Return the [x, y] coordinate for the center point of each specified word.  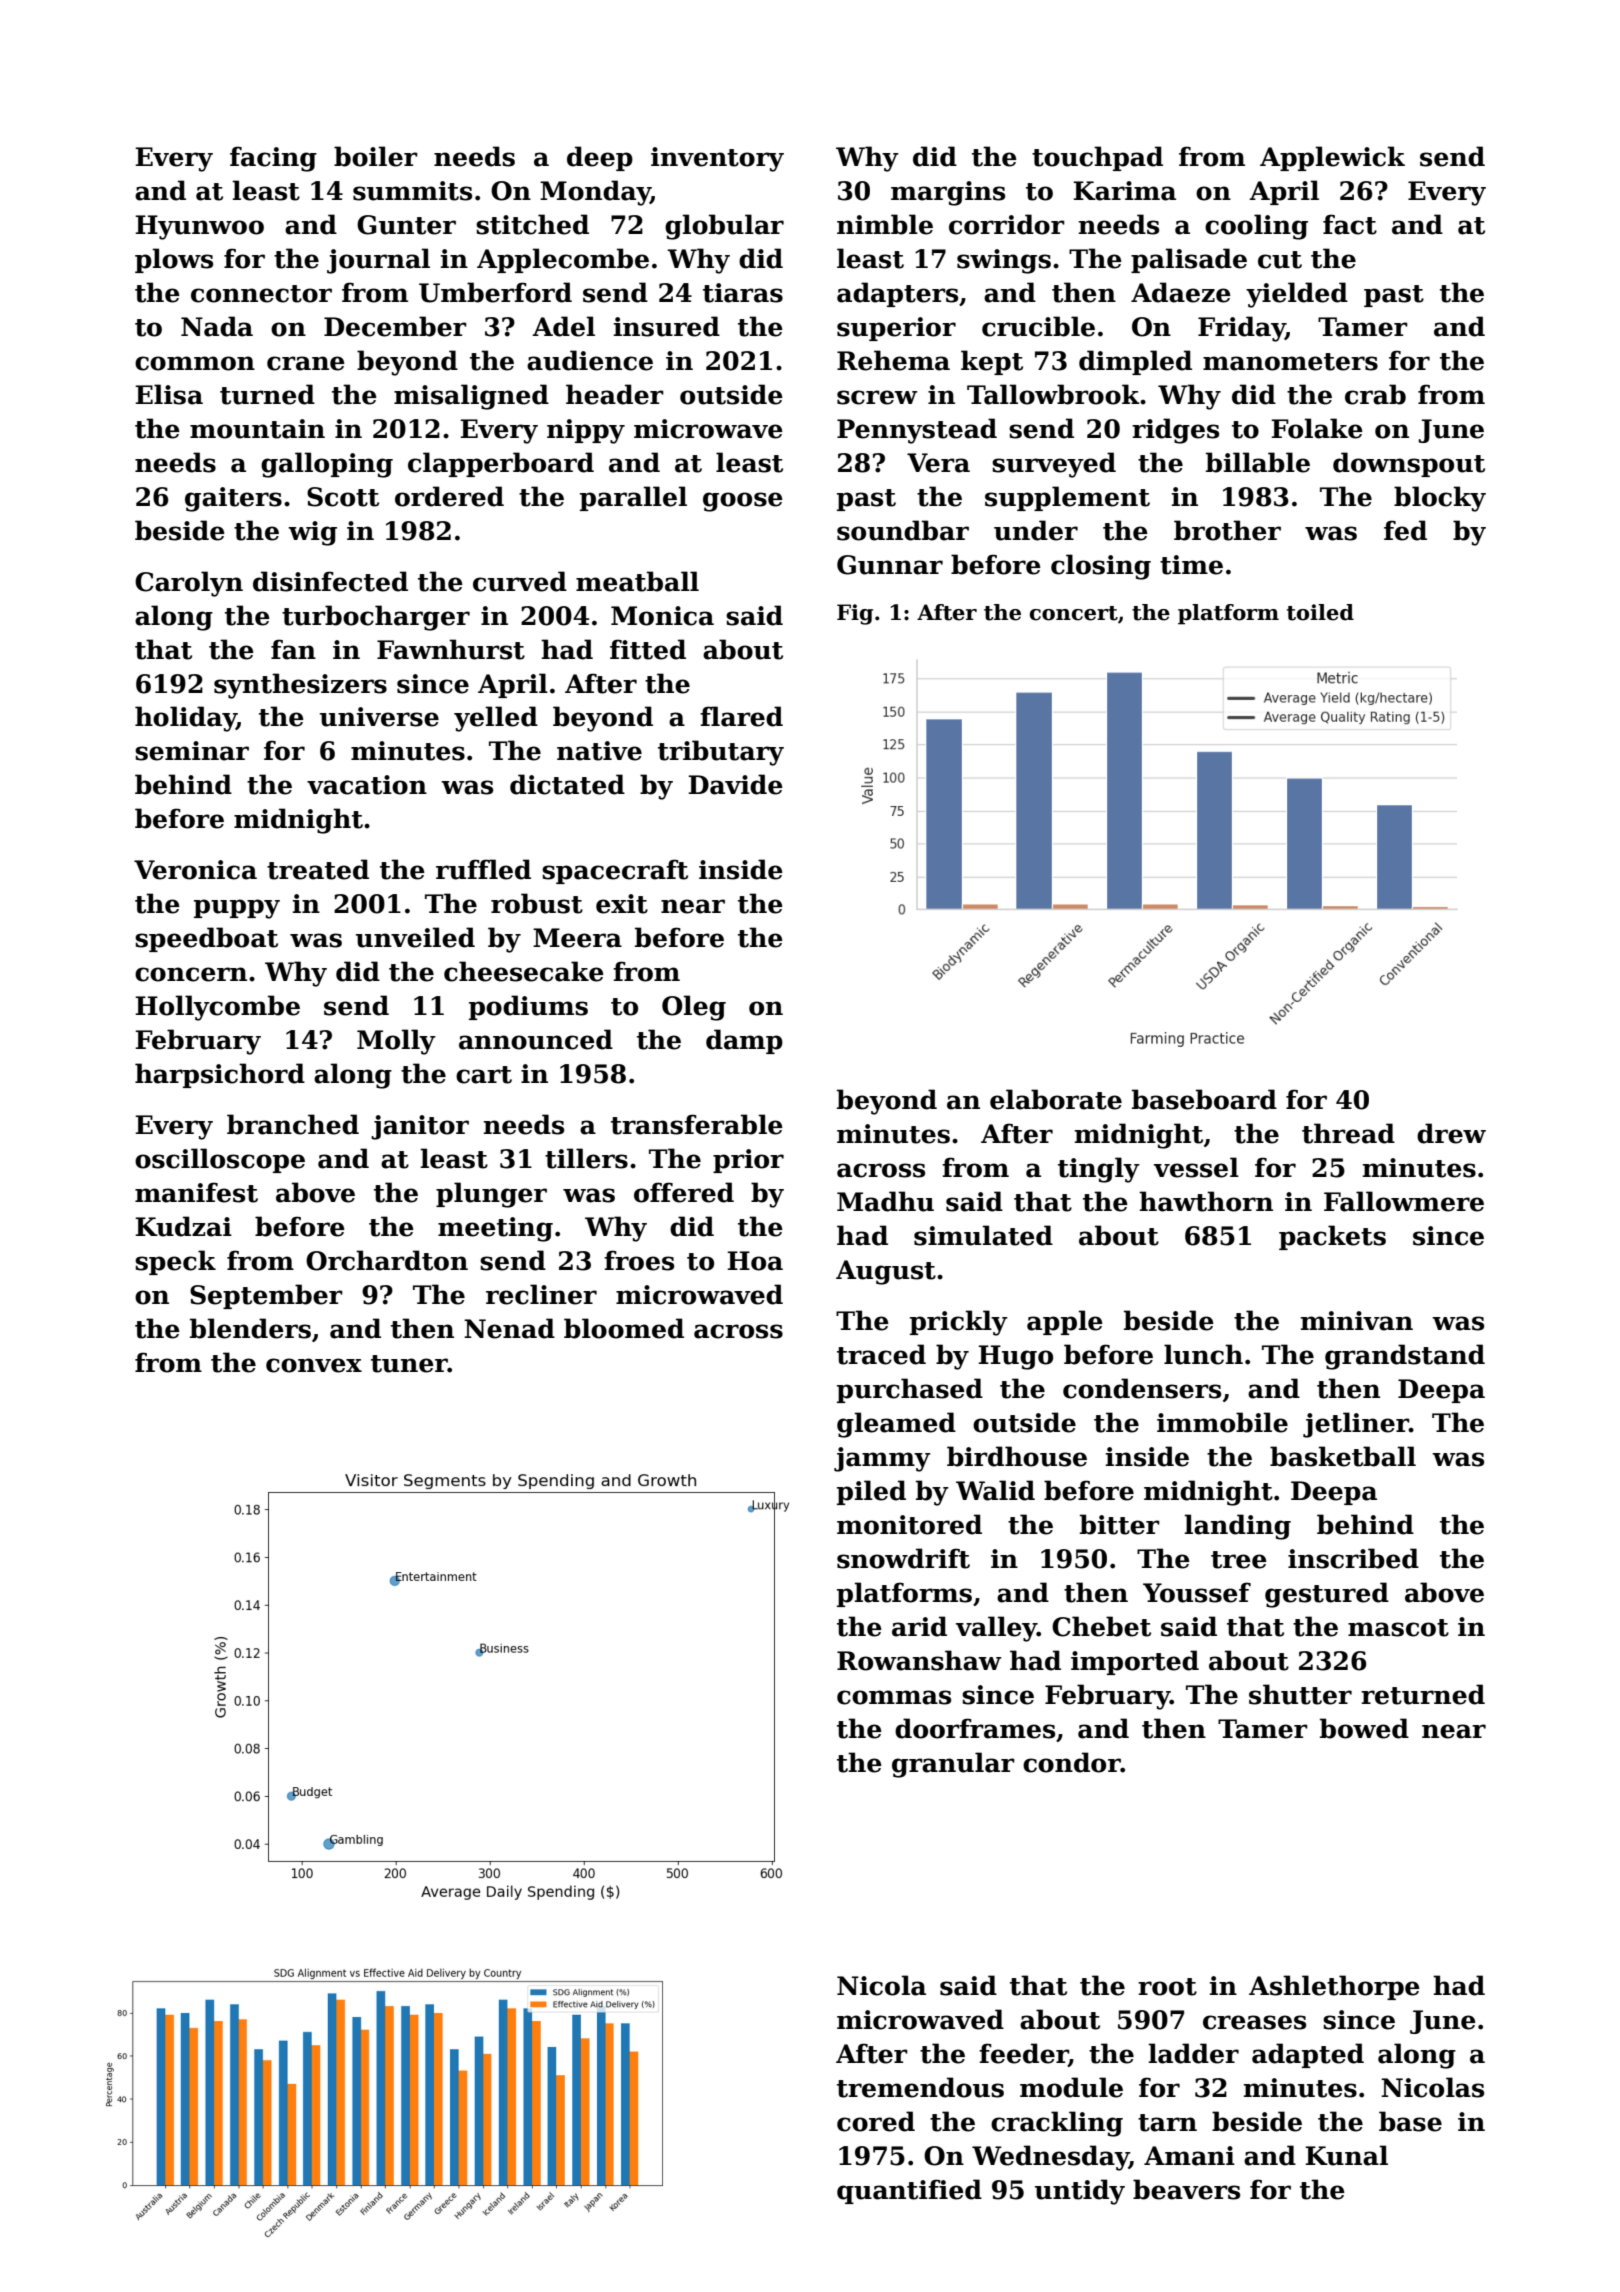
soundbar [903, 530]
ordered [449, 496]
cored [876, 2121]
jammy [882, 1459]
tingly [1099, 1170]
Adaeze [1181, 292]
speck [175, 1262]
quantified [909, 2191]
